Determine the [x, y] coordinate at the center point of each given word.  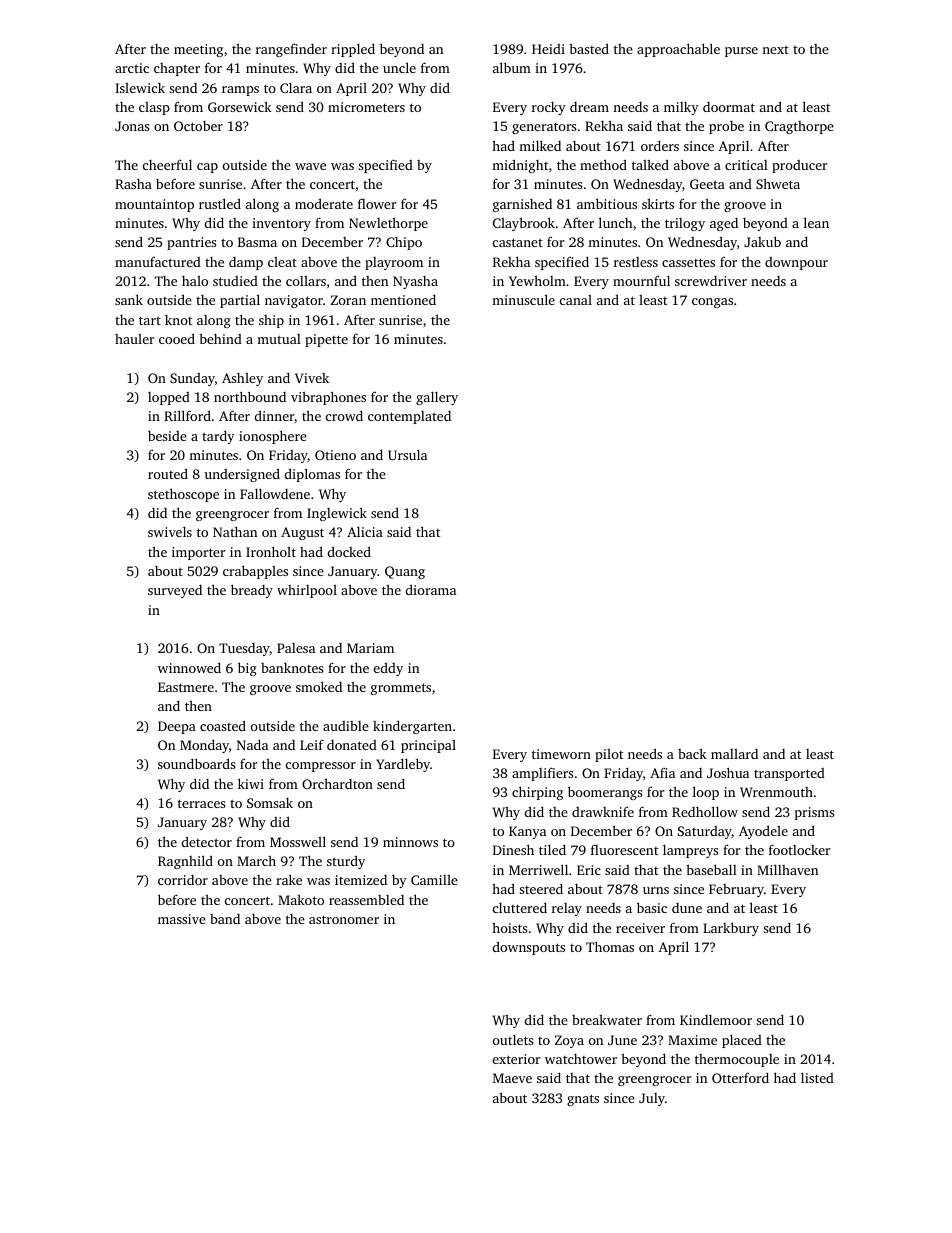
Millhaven [787, 869]
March [256, 860]
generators [544, 128]
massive [182, 919]
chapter [177, 69]
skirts [658, 203]
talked [650, 164]
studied [235, 281]
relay [567, 909]
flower [377, 203]
